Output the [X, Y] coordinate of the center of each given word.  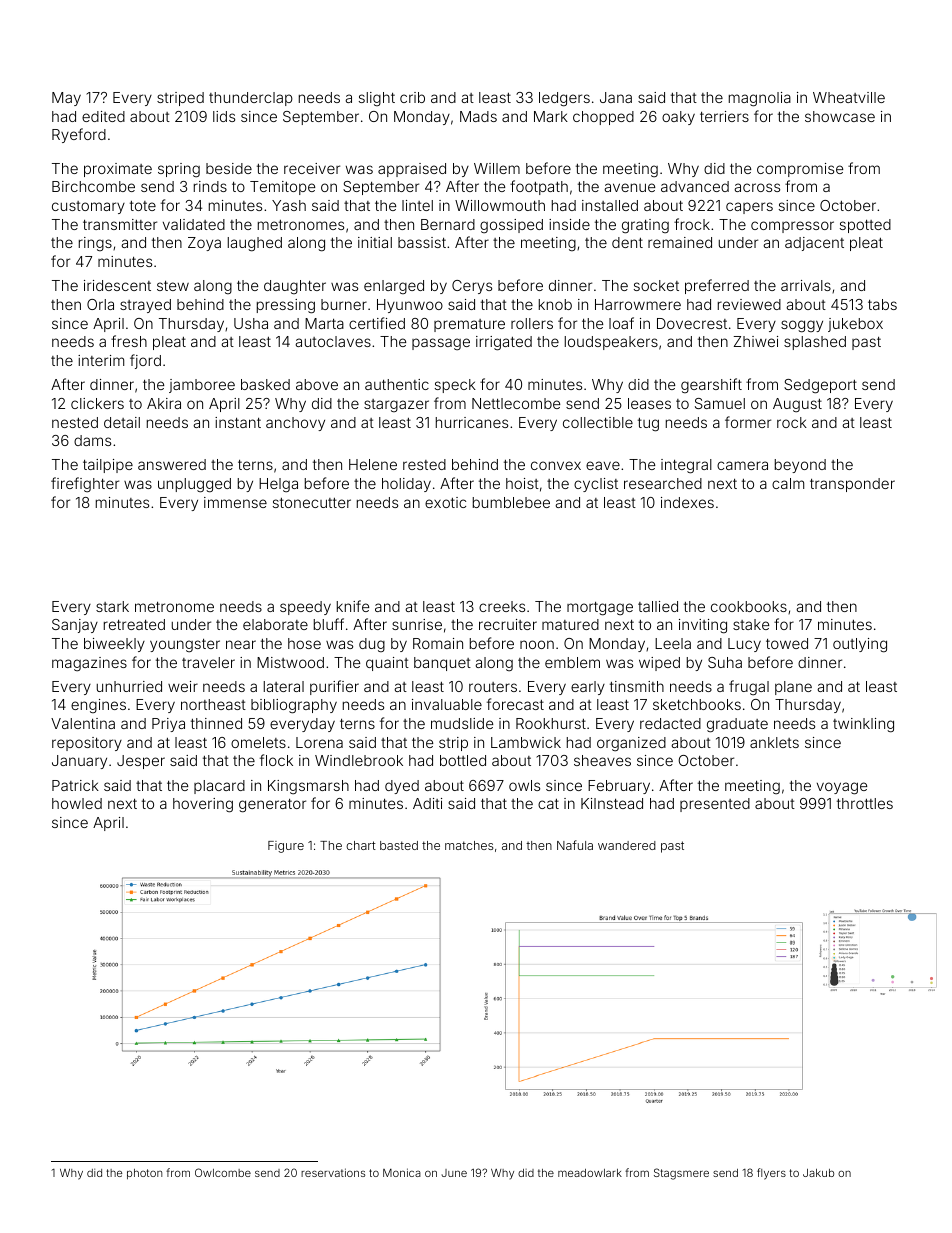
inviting [703, 626]
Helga [278, 485]
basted [399, 845]
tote [143, 206]
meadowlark [590, 1173]
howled [77, 803]
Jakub [818, 1173]
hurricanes [472, 422]
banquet [442, 664]
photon [144, 1174]
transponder [852, 485]
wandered [627, 845]
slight [377, 99]
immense [235, 502]
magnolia [760, 99]
